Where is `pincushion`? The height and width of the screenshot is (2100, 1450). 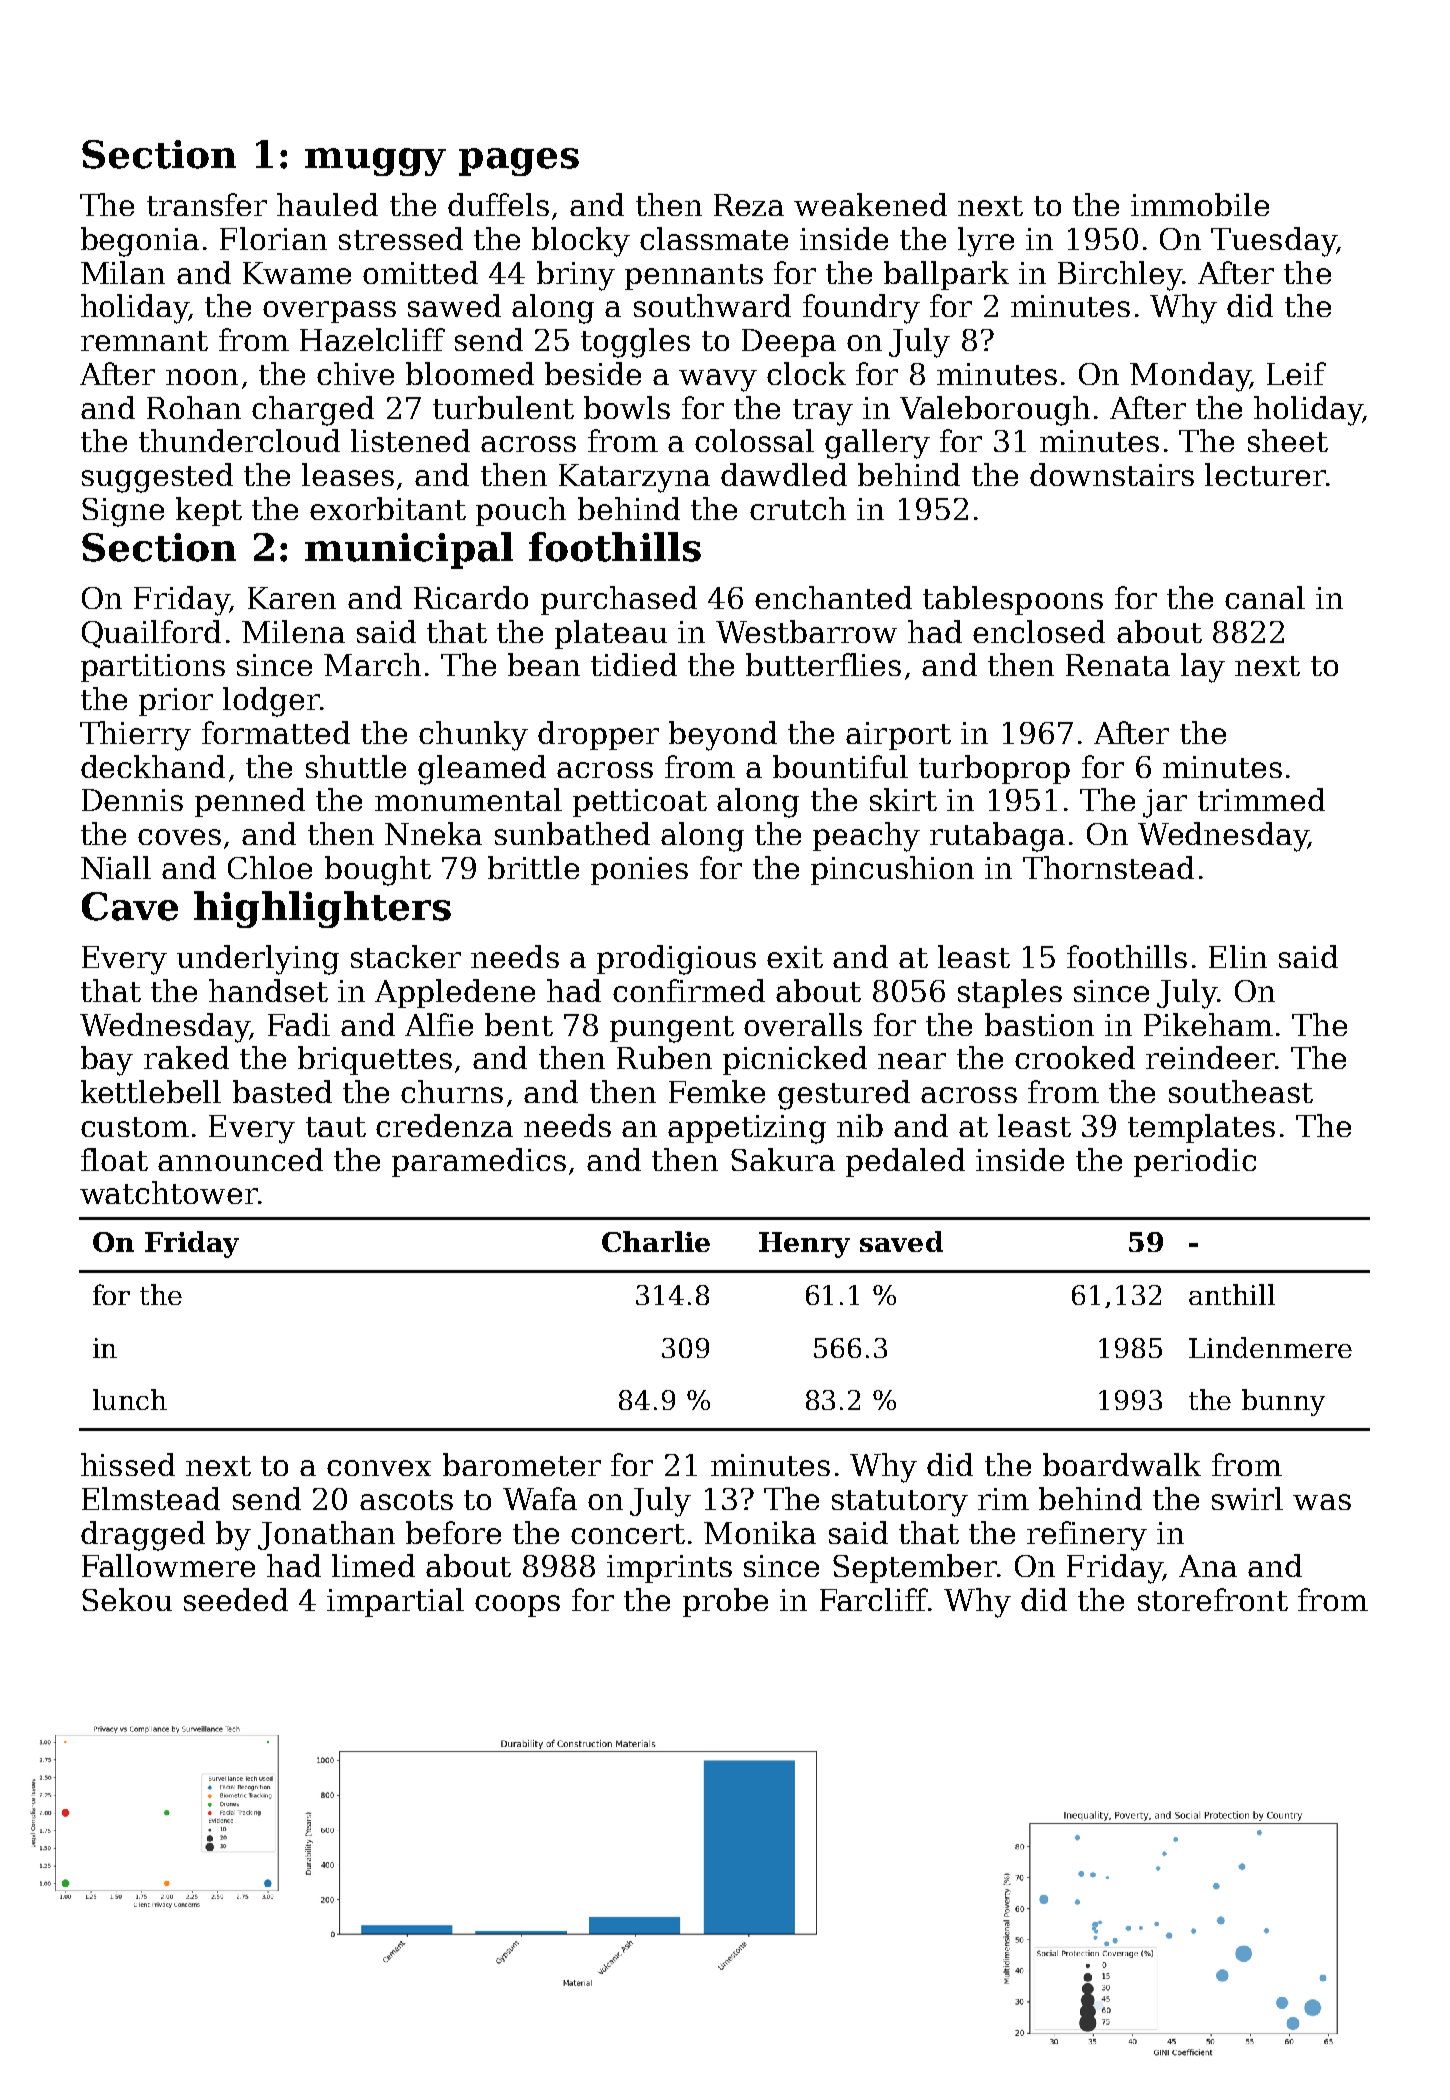
pincushion is located at coordinates (892, 870).
